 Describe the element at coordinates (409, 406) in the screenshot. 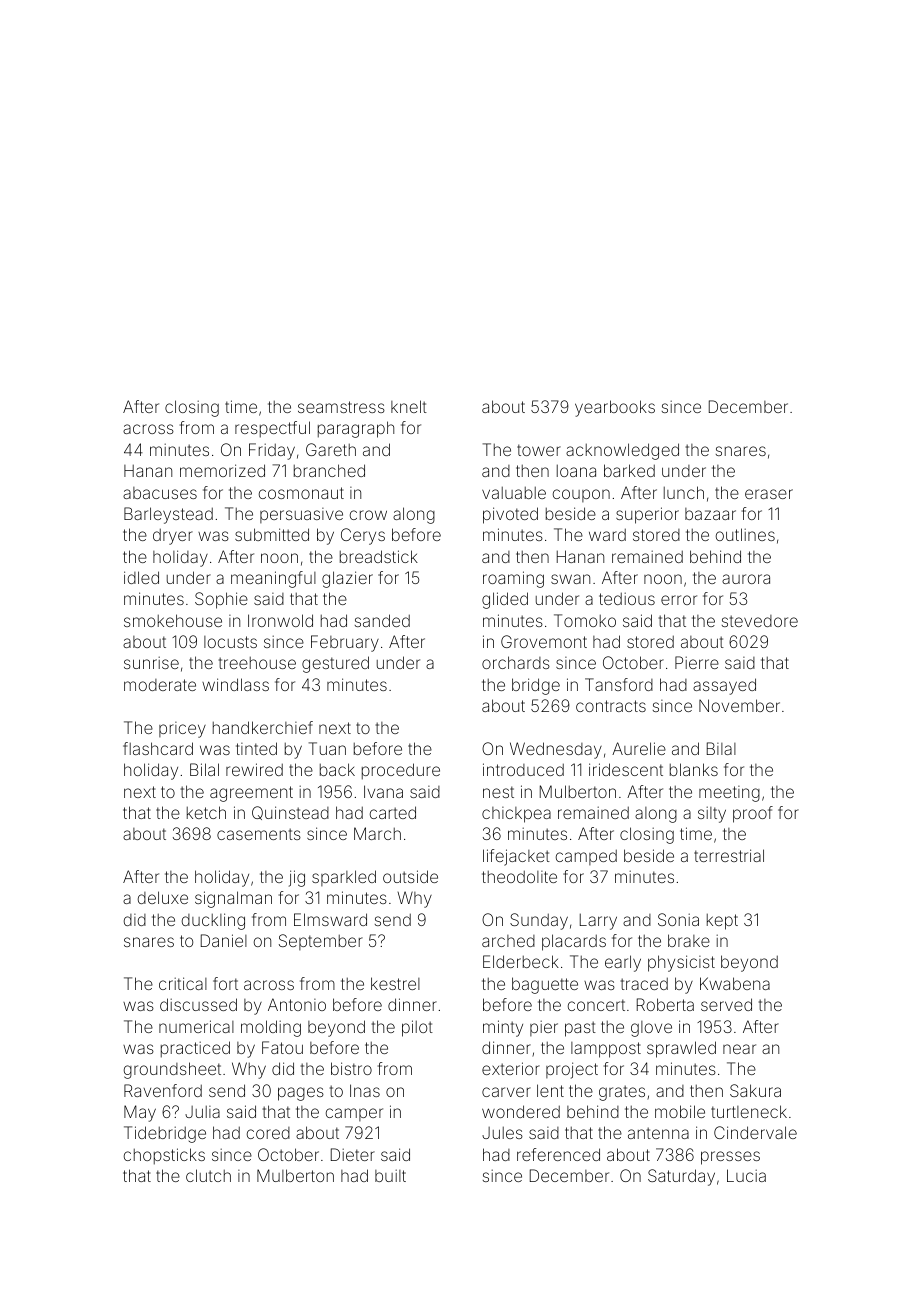

I see `knelt` at that location.
